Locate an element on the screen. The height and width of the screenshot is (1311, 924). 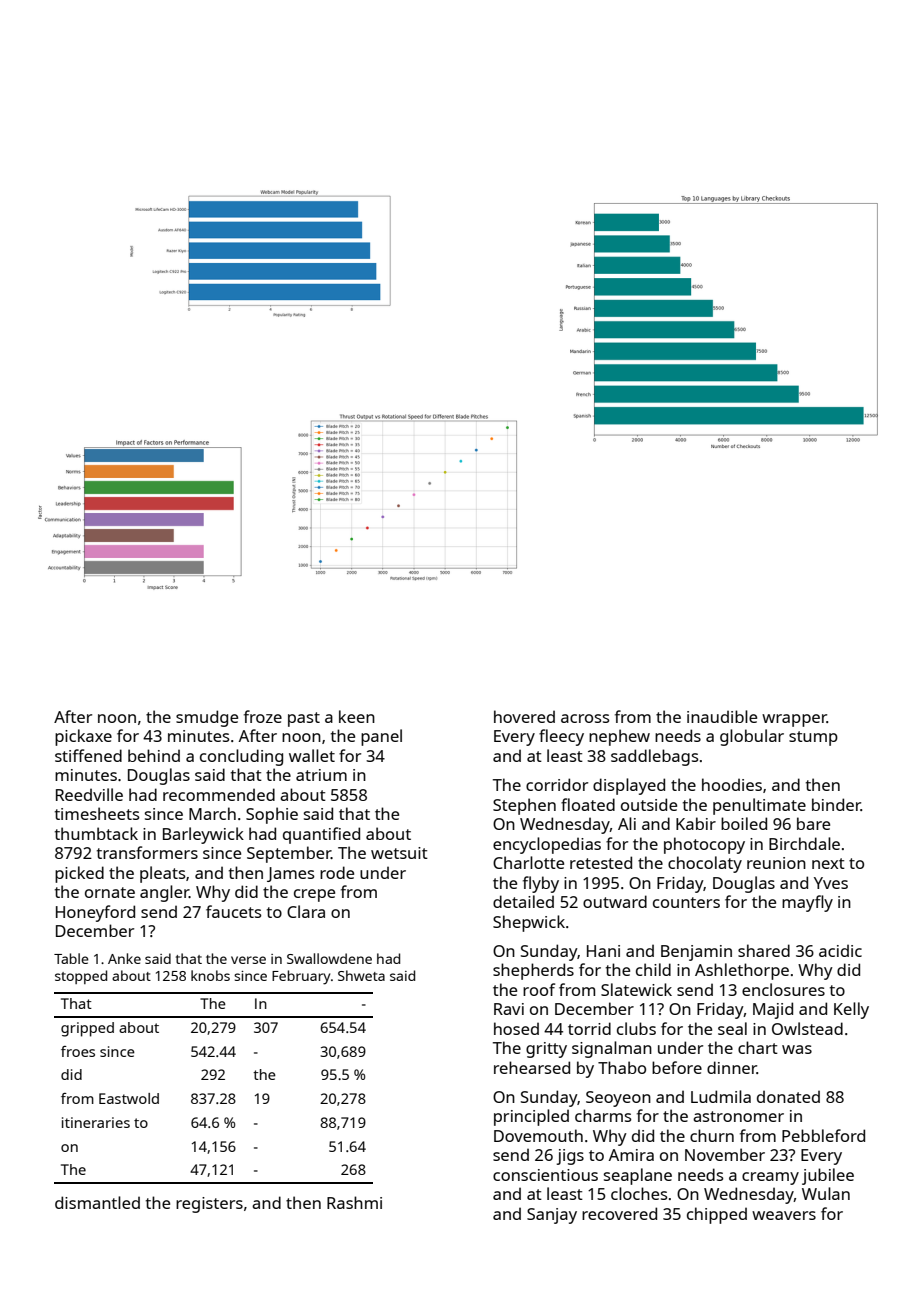
froze is located at coordinates (263, 716).
